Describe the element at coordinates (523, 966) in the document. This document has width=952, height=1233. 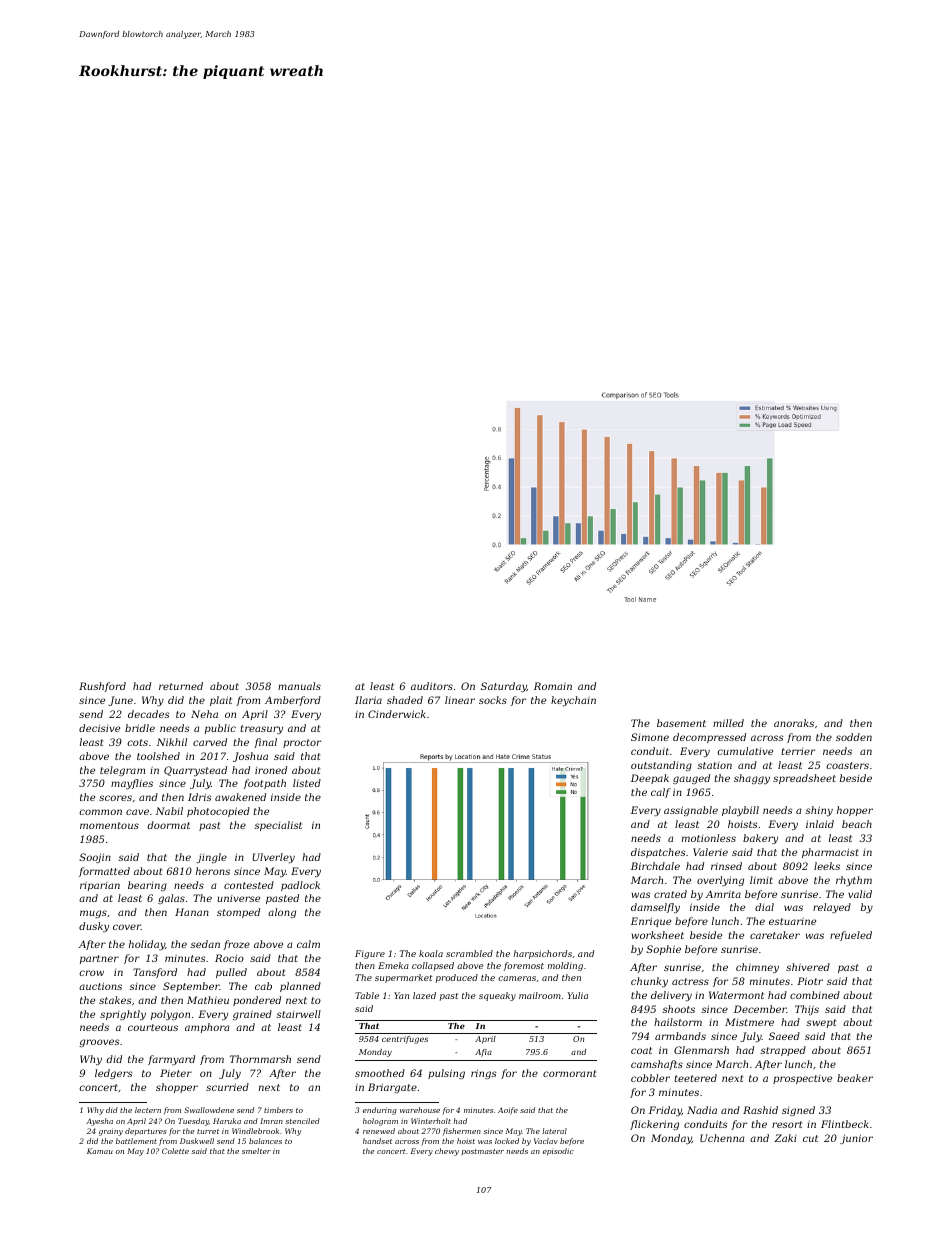
I see `foremost` at that location.
